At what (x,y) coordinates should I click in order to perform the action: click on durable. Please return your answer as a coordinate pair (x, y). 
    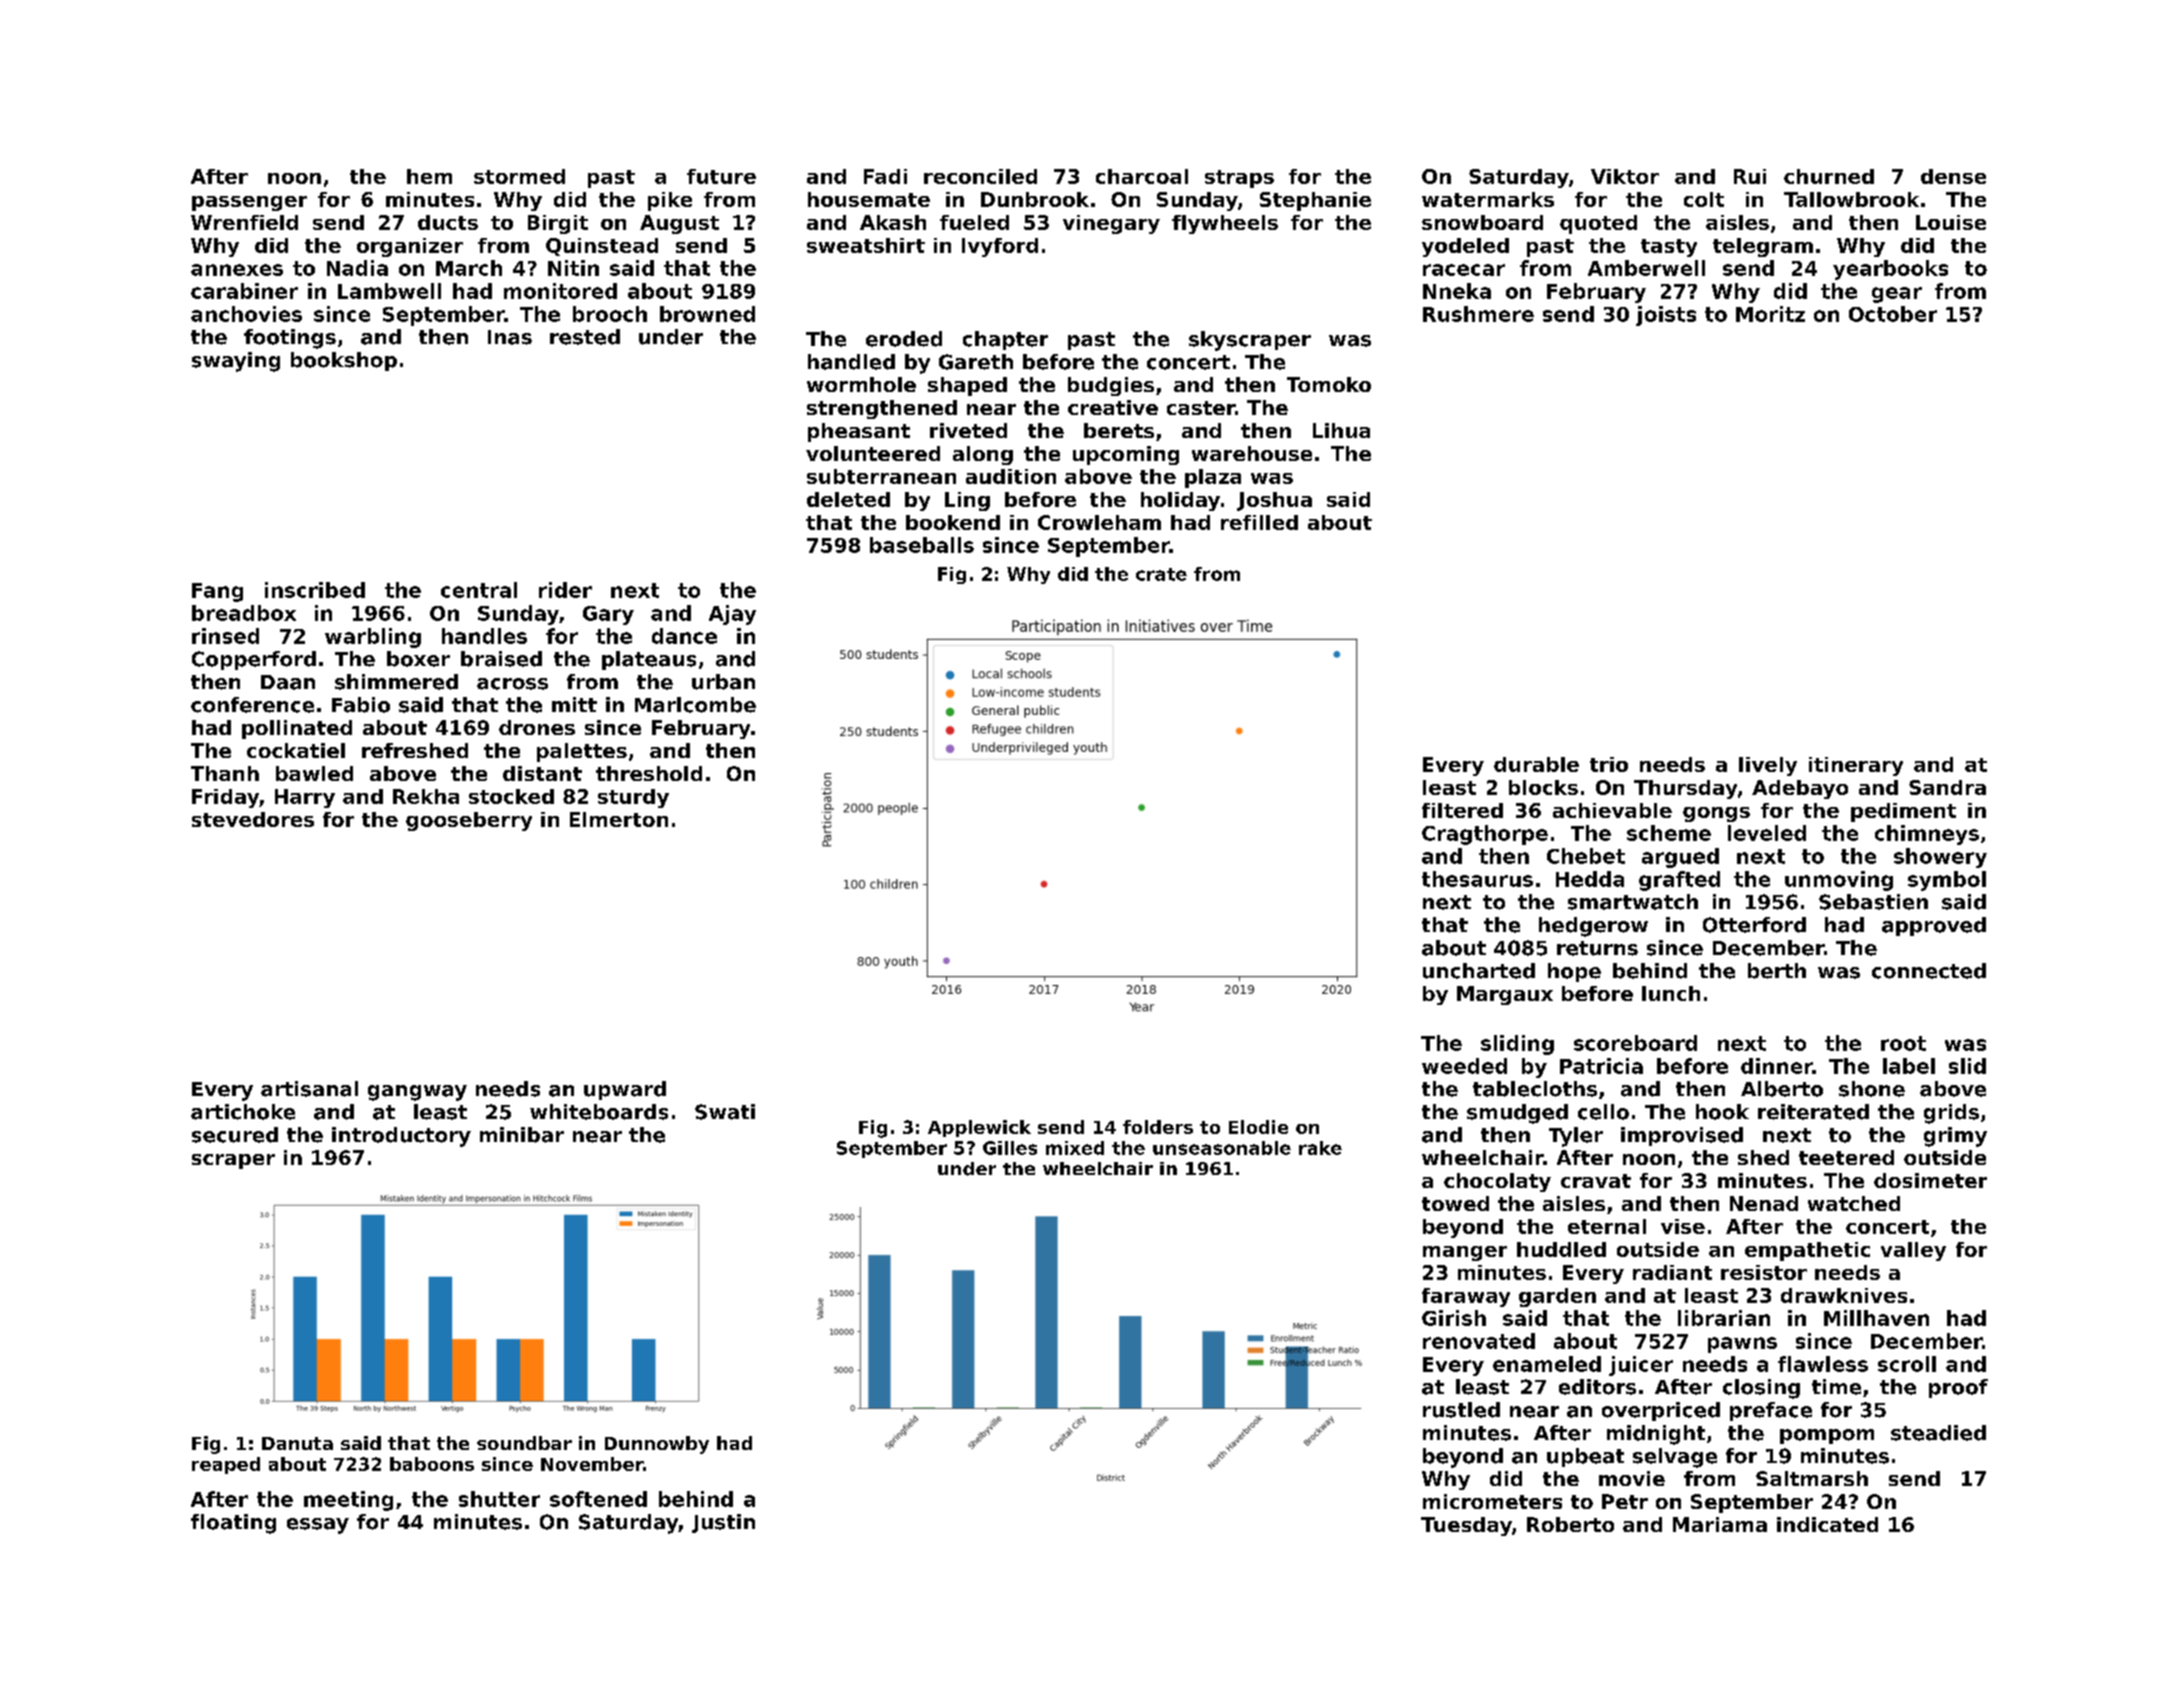
    Looking at the image, I should click on (1536, 764).
